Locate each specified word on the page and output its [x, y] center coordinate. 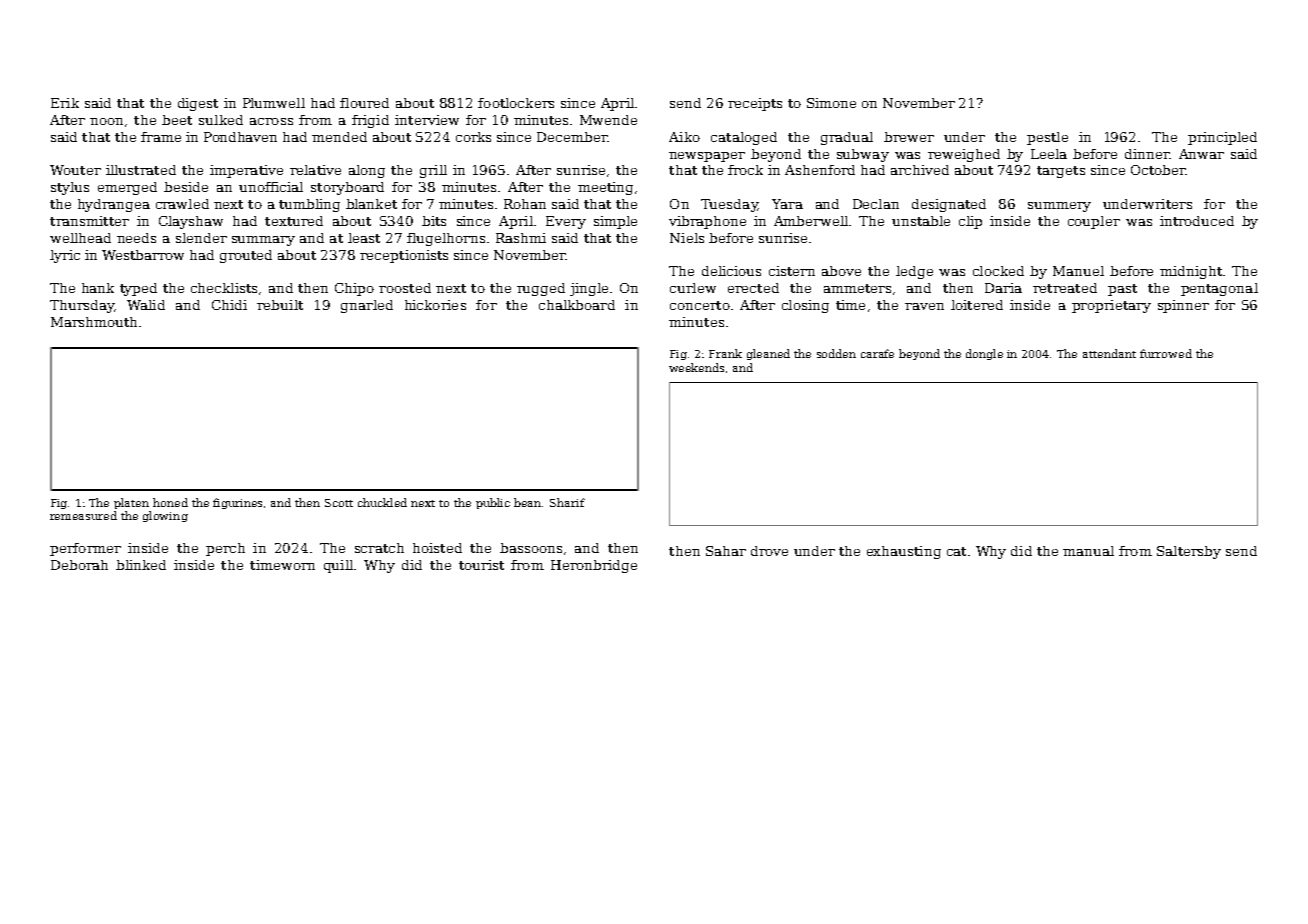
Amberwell [811, 221]
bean [528, 502]
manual [1088, 551]
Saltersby [1189, 552]
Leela [1049, 154]
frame [161, 137]
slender [201, 238]
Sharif [567, 502]
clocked [998, 271]
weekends [696, 367]
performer [85, 549]
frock [745, 170]
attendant [1109, 353]
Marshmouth [94, 322]
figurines [237, 503]
